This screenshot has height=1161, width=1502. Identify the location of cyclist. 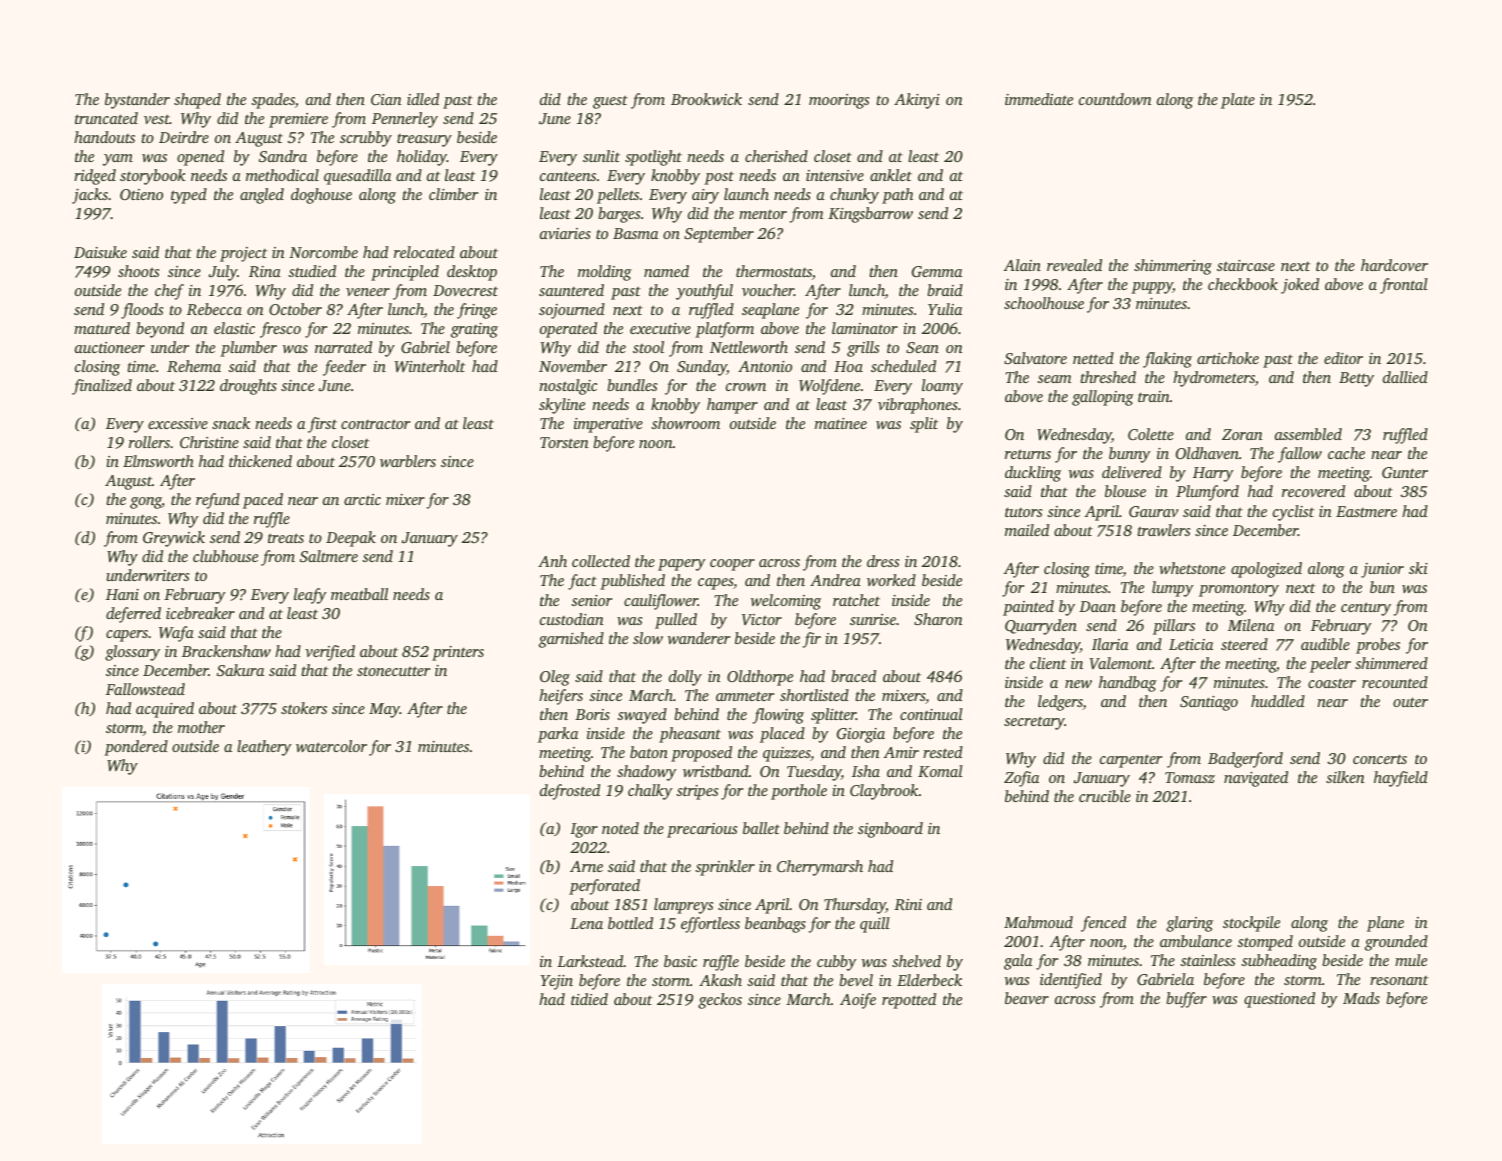
(1293, 513).
